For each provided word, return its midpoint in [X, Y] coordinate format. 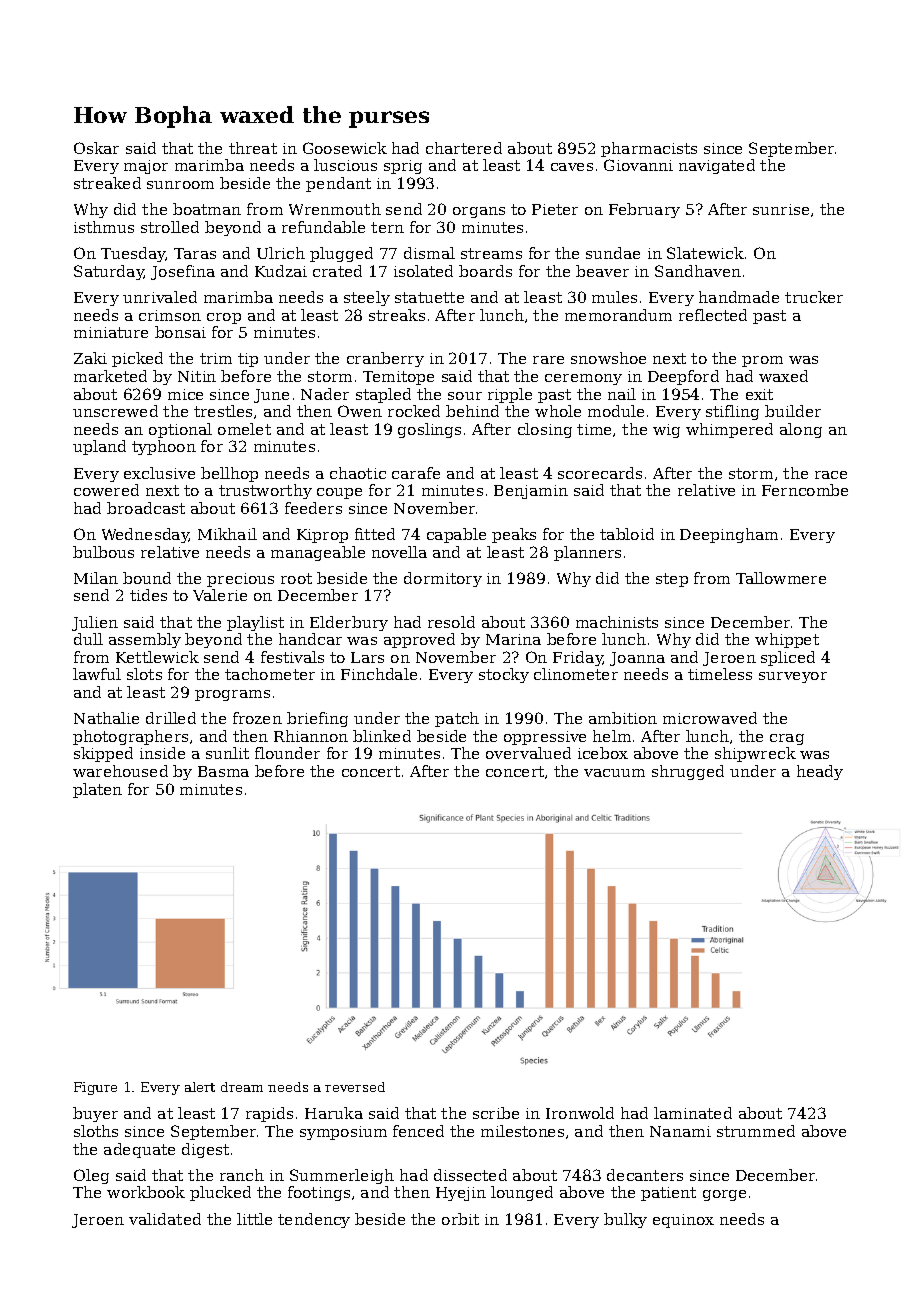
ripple [510, 395]
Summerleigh [342, 1176]
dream [242, 1087]
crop [224, 318]
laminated [693, 1113]
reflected [713, 315]
